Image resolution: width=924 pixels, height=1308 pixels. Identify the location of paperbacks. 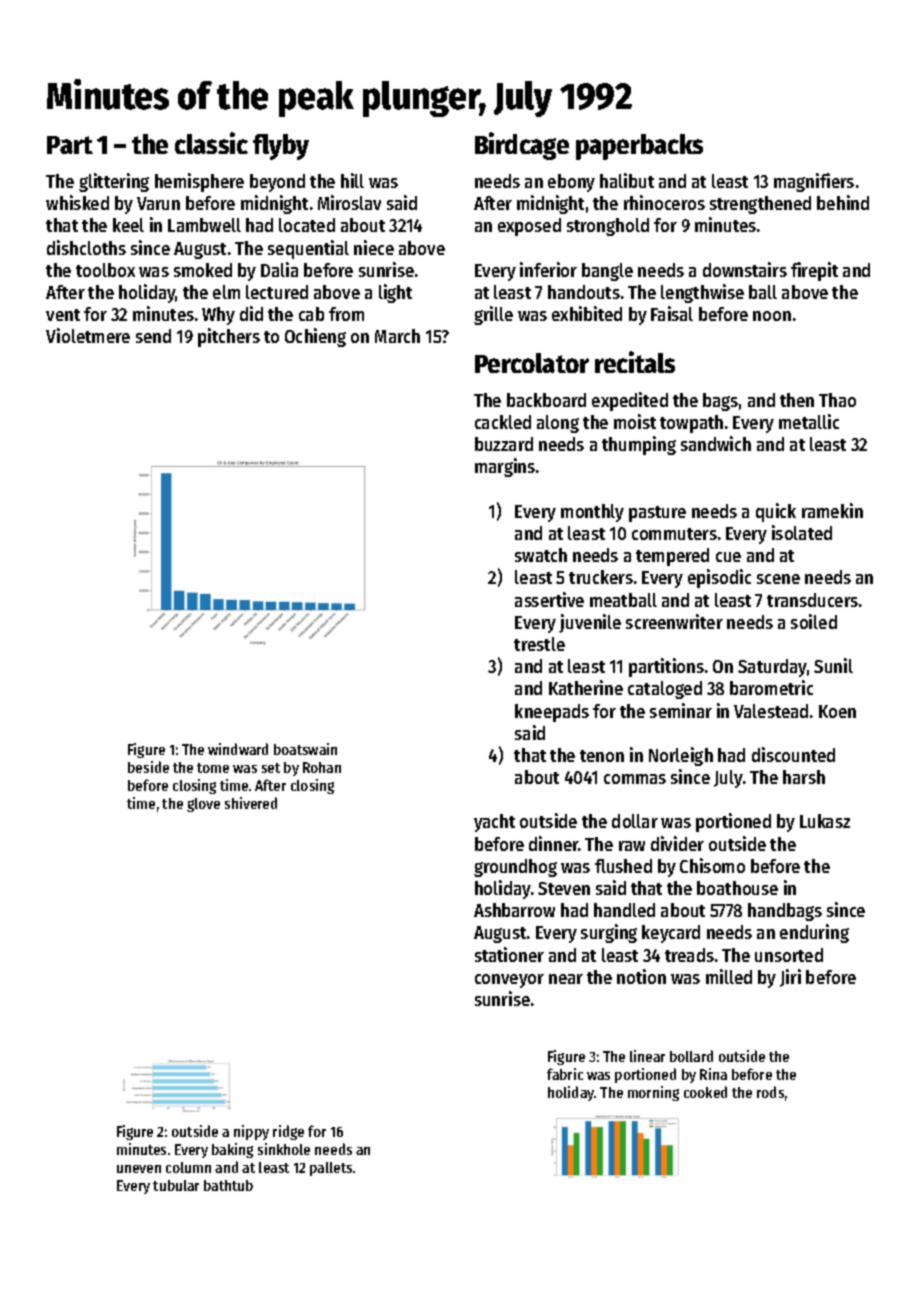
(639, 147).
